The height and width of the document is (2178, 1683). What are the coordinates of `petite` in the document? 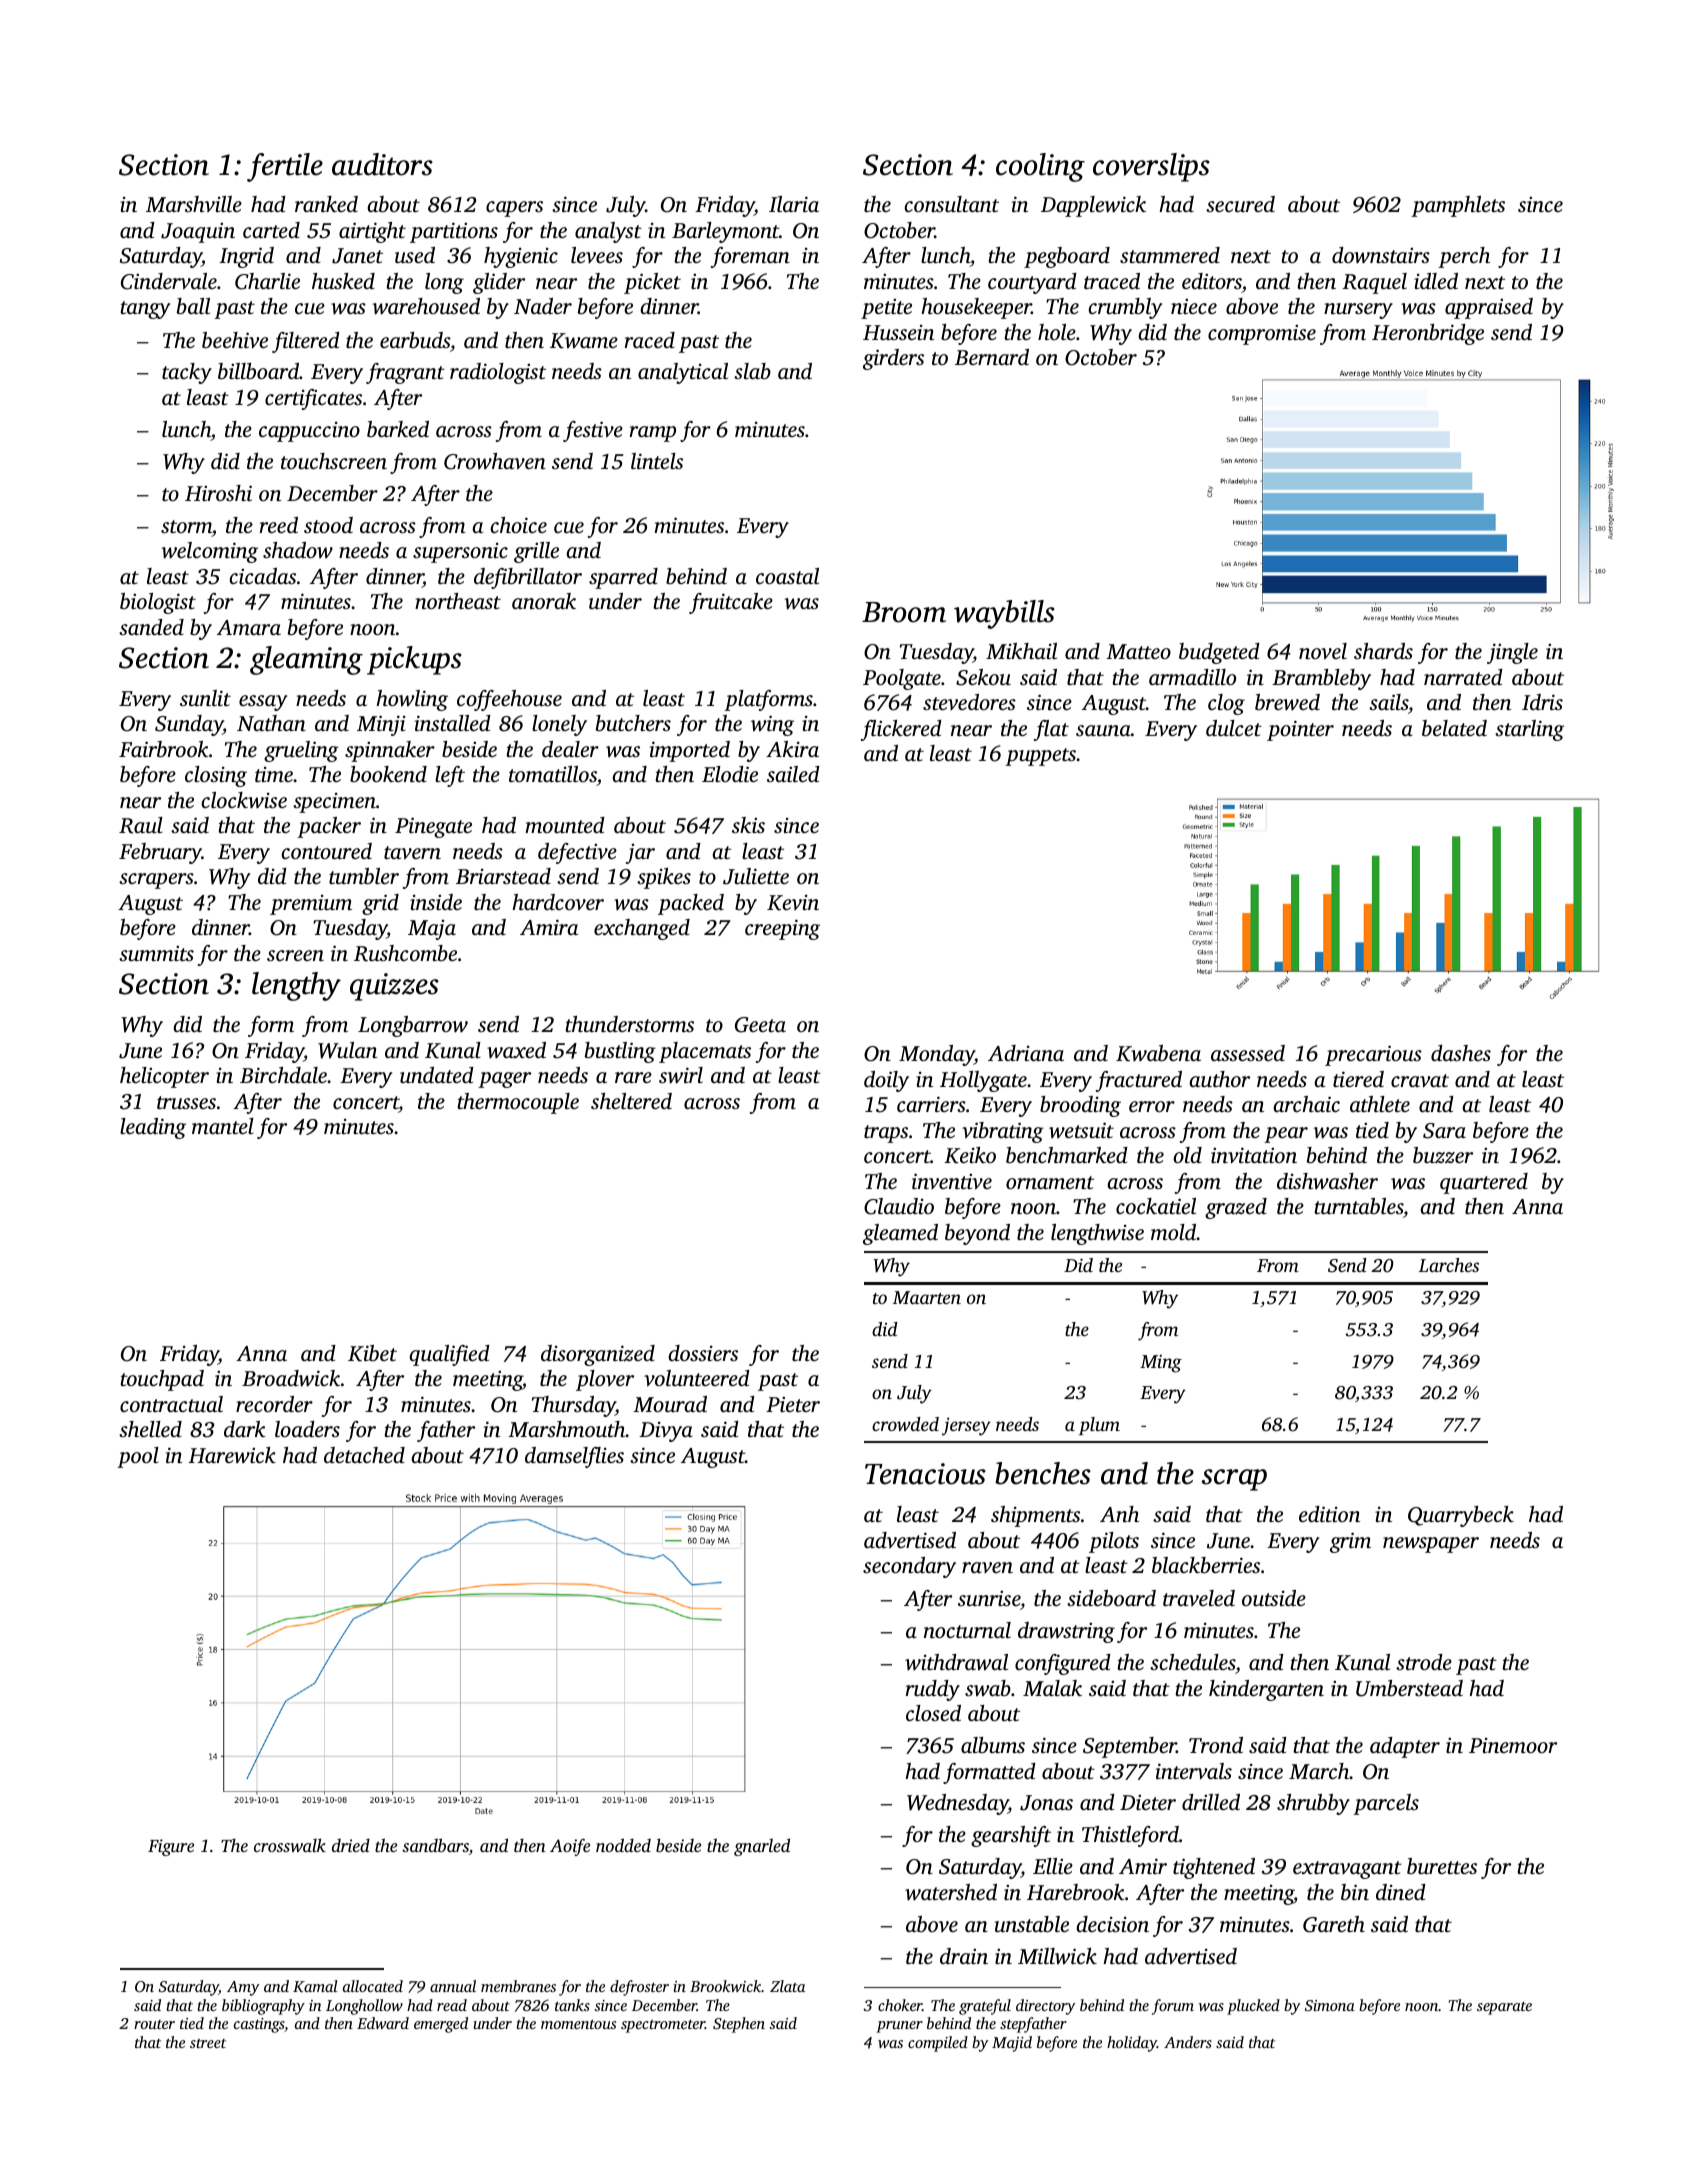 It's located at (886, 309).
